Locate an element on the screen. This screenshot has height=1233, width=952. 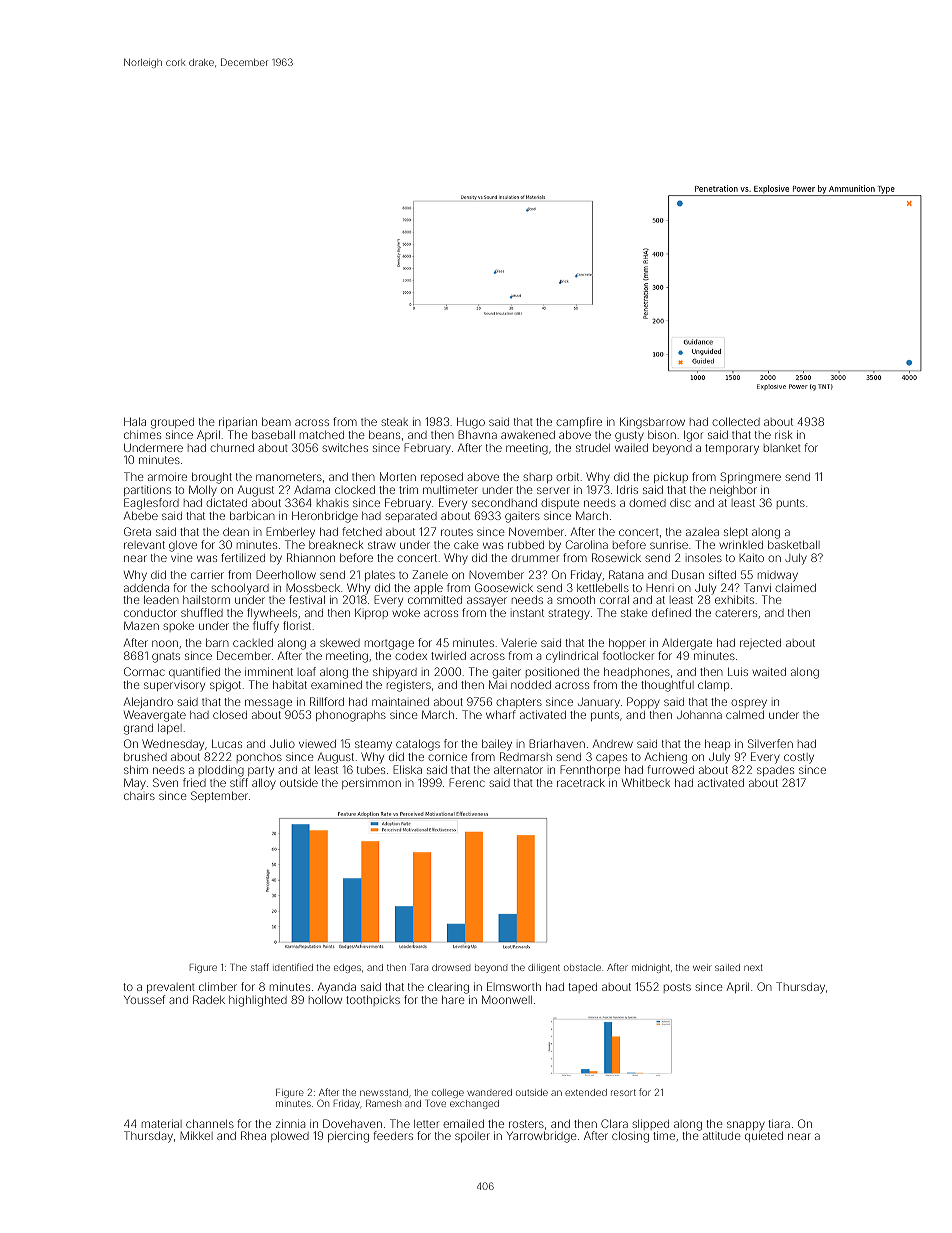
steak is located at coordinates (394, 422).
